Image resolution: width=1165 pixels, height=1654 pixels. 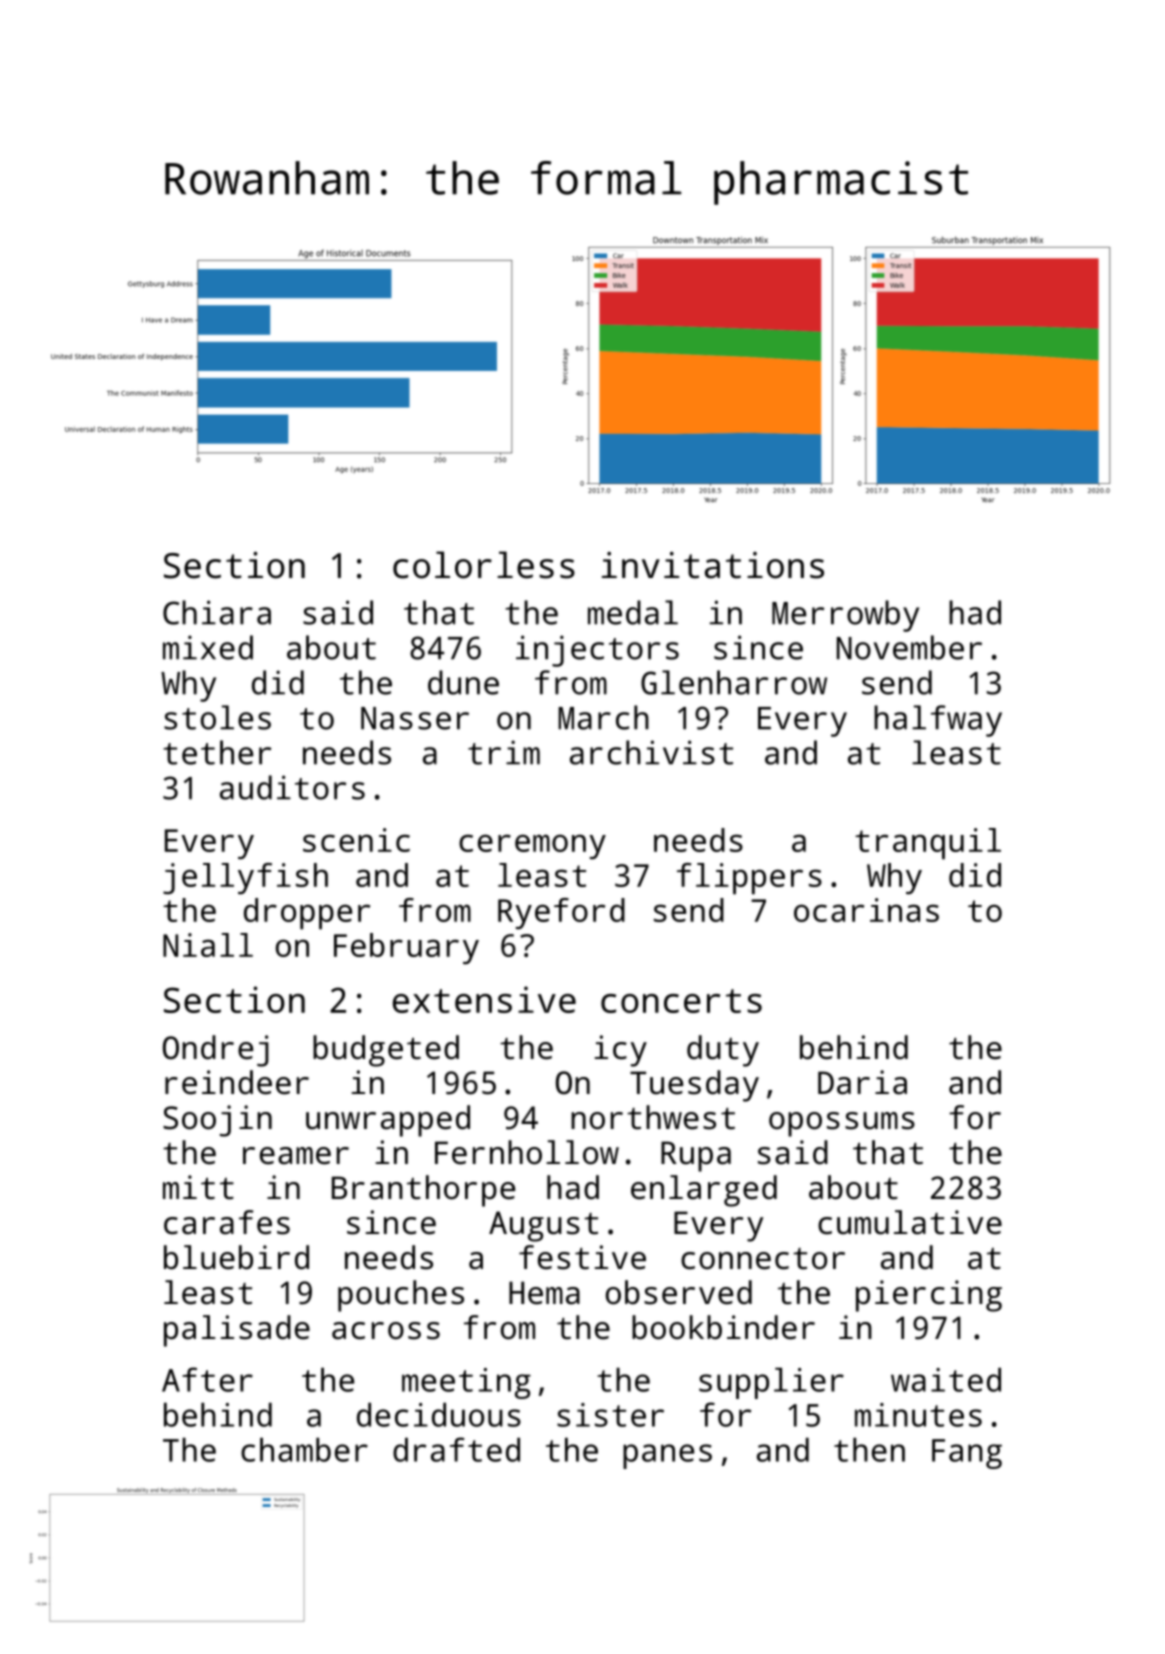 What do you see at coordinates (713, 565) in the screenshot?
I see `invitations` at bounding box center [713, 565].
